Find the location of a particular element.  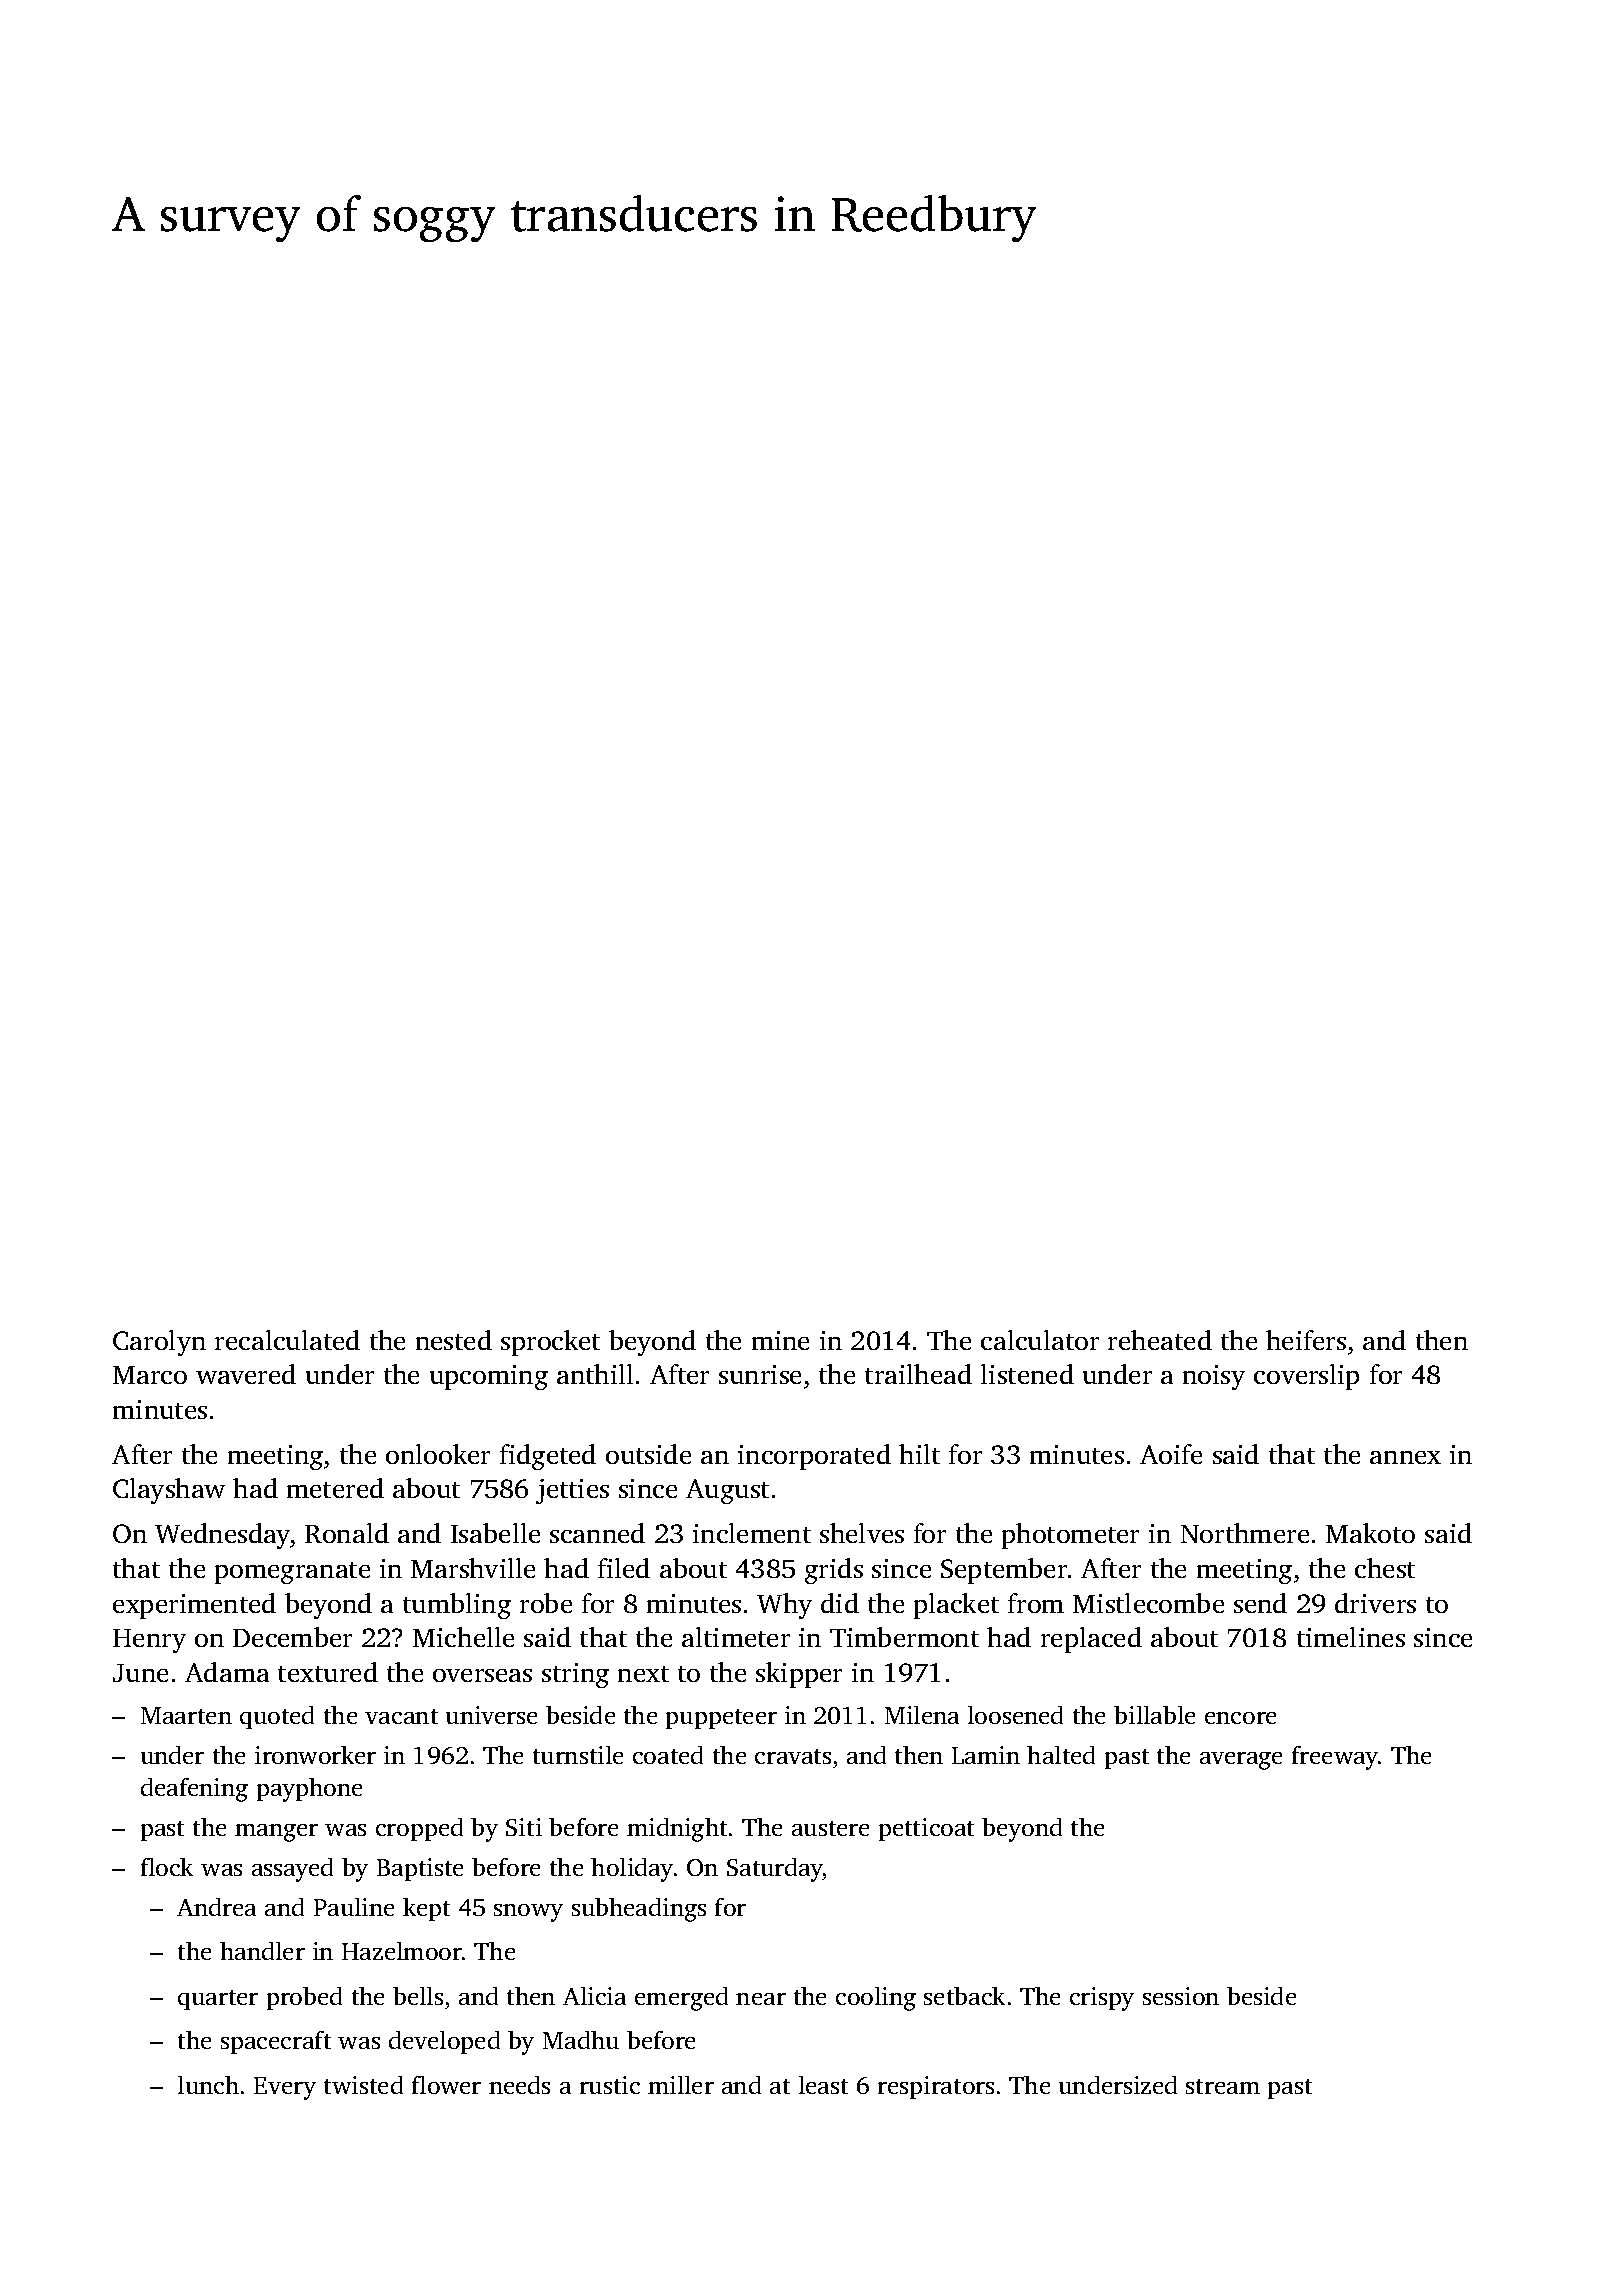

heifers is located at coordinates (1306, 1340).
